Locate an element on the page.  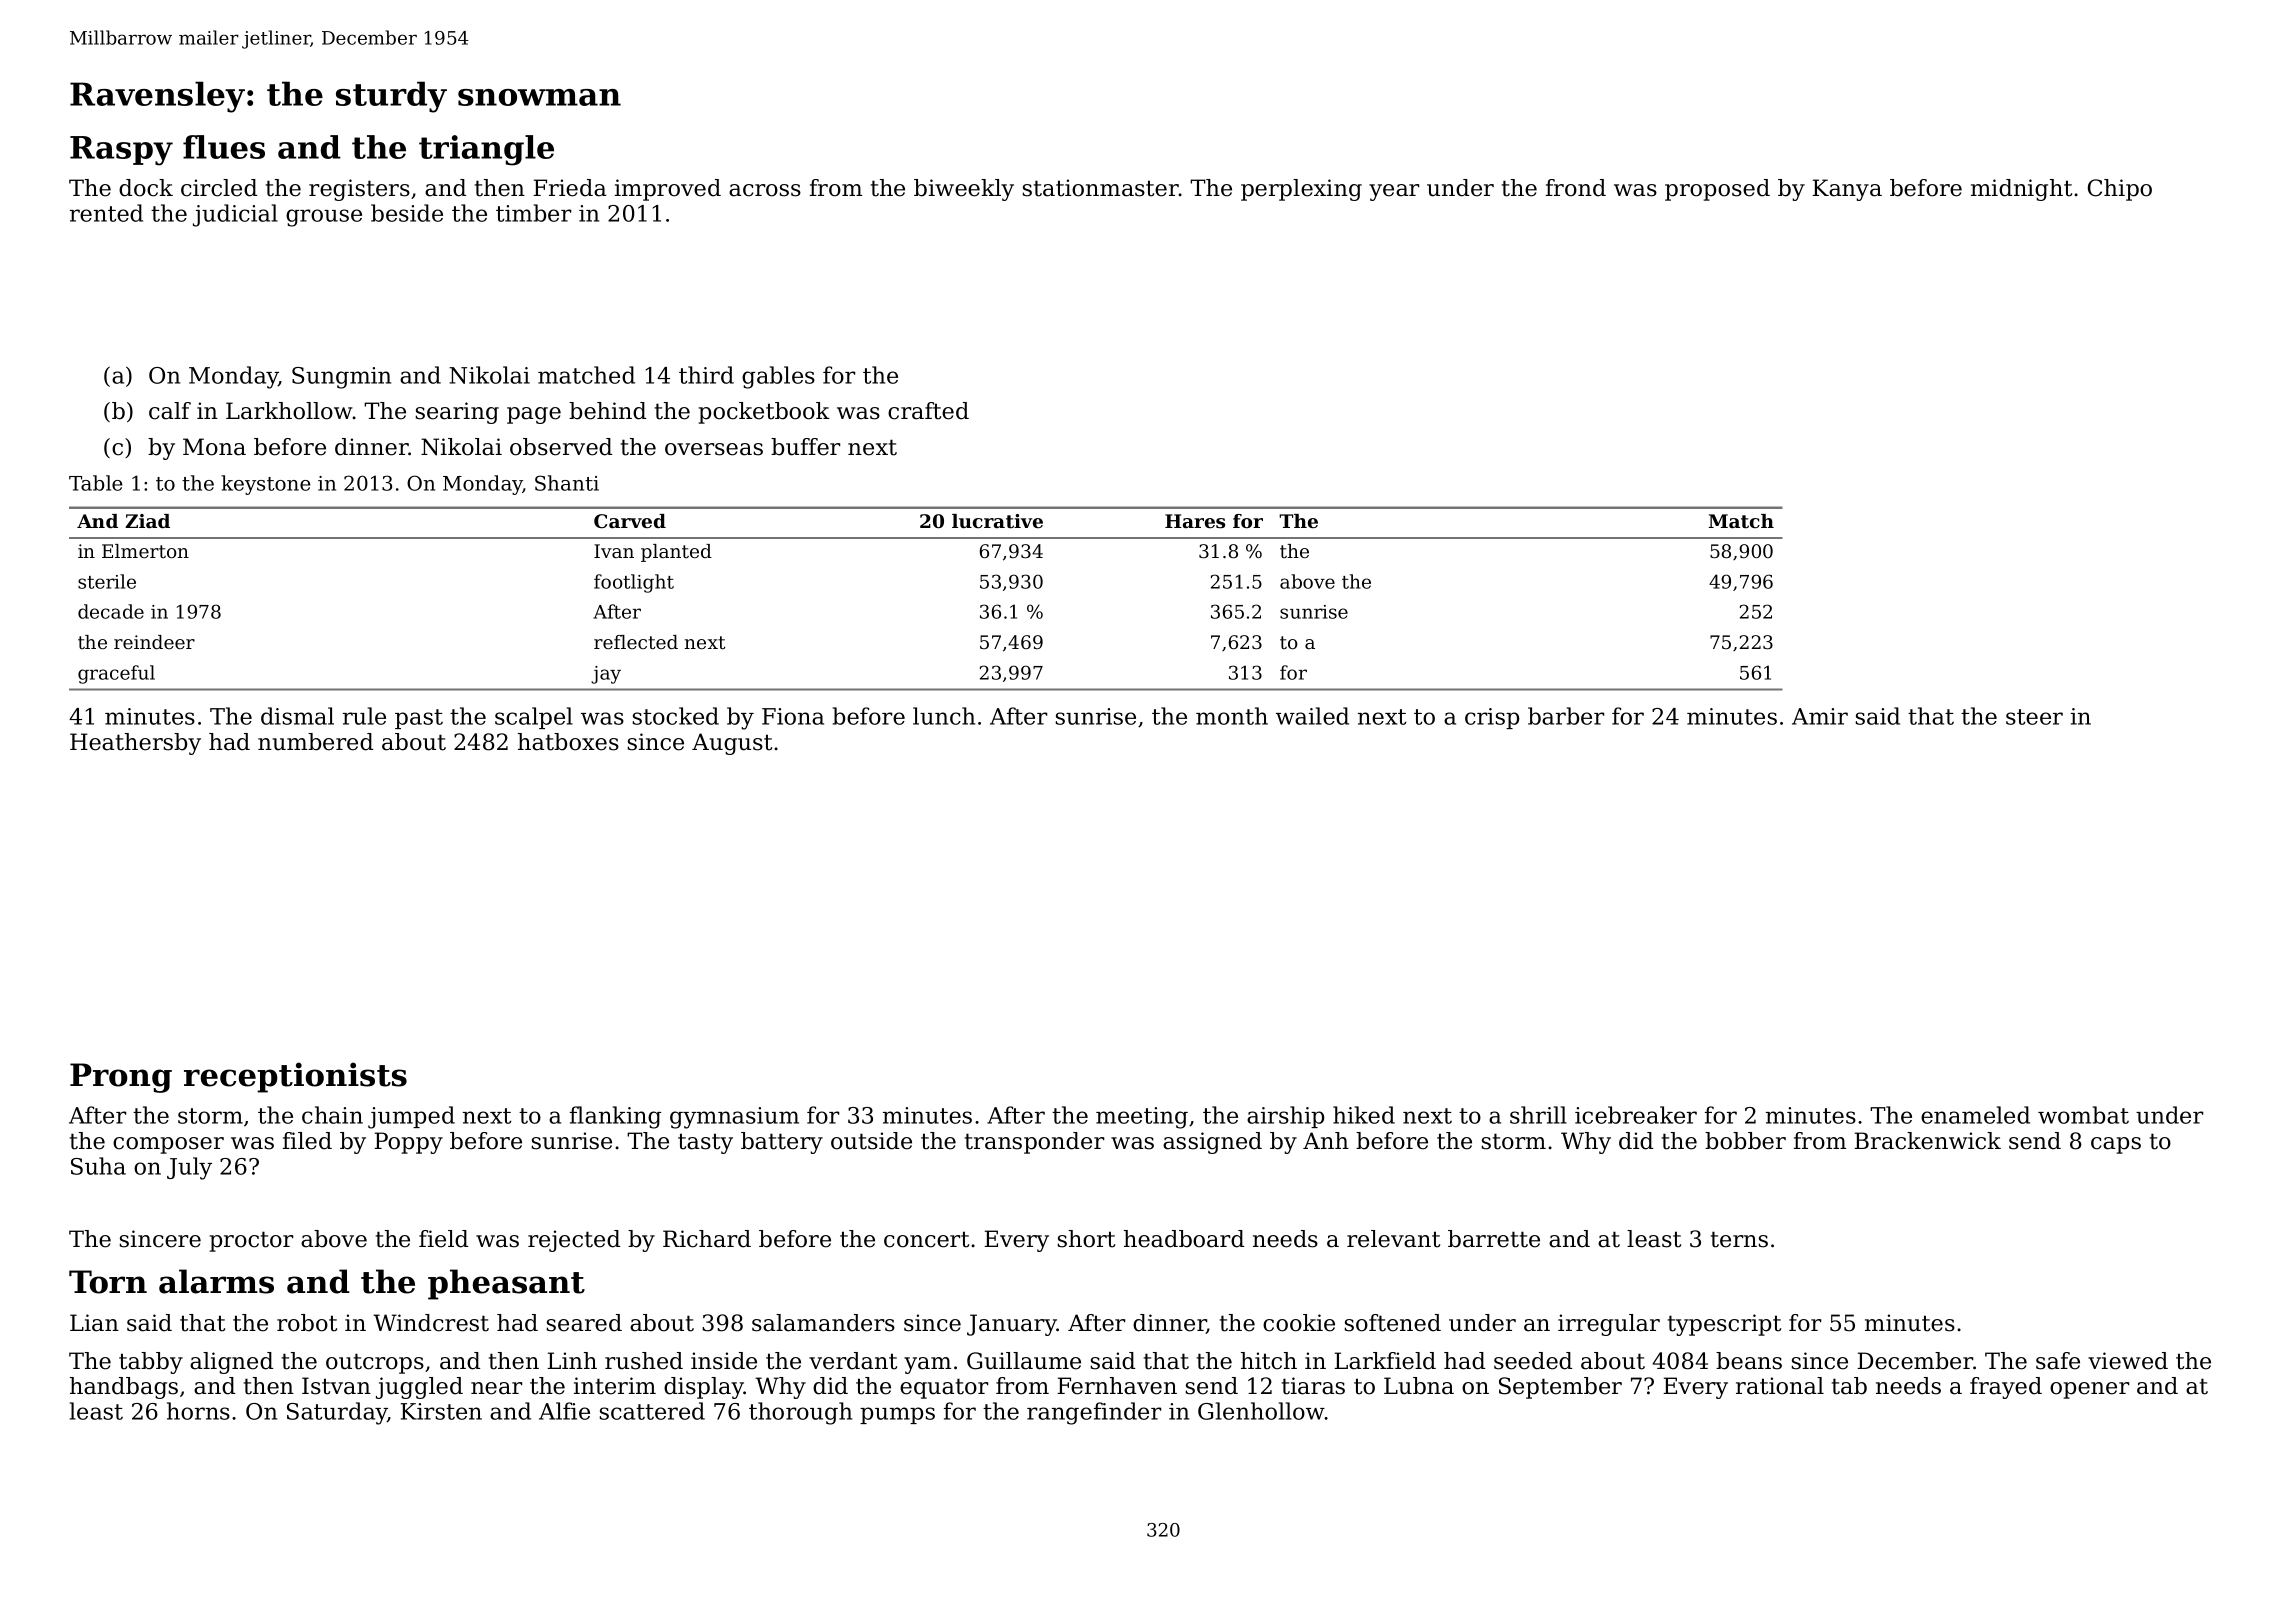
July is located at coordinates (189, 1168).
